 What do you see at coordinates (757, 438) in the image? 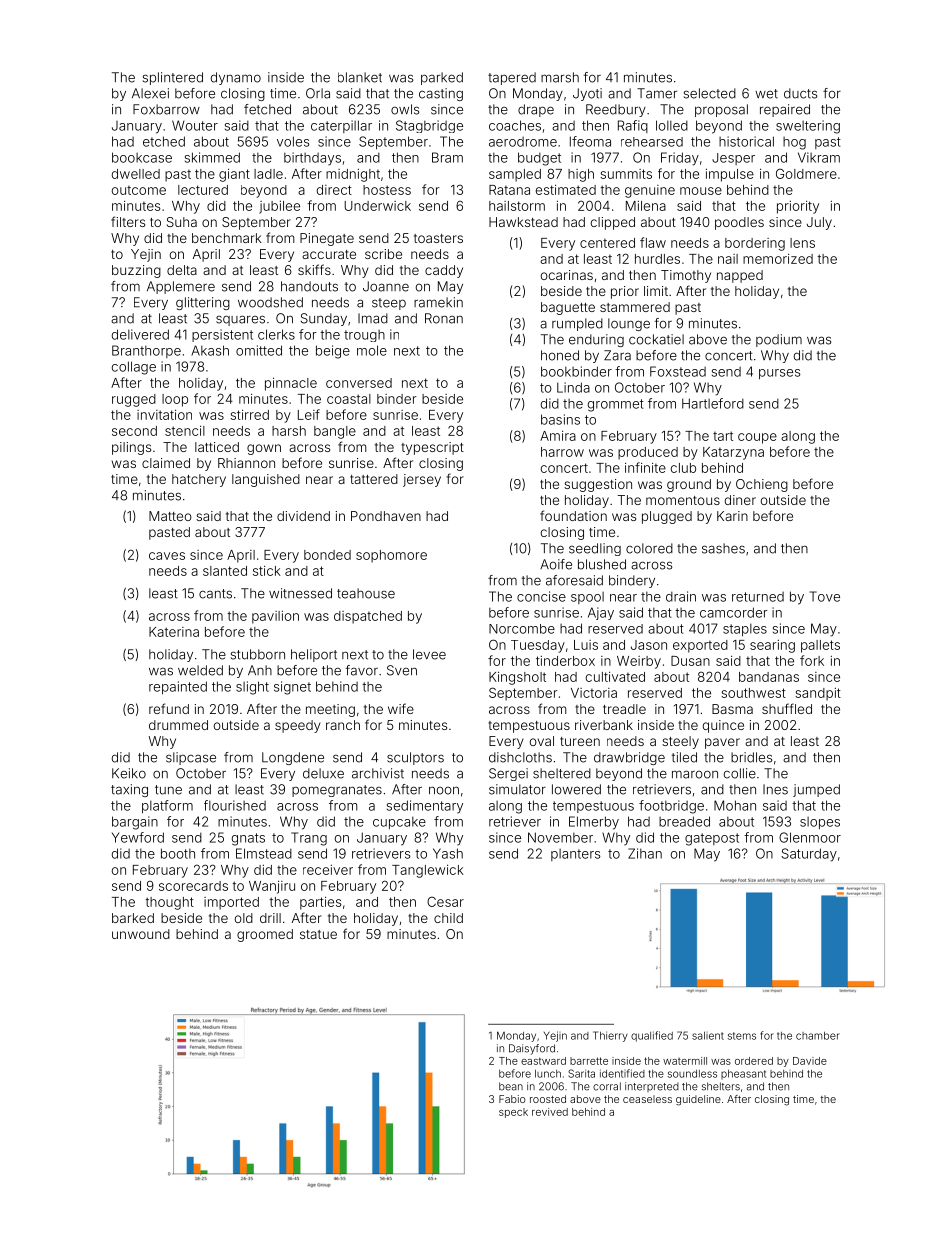
I see `coupe` at bounding box center [757, 438].
